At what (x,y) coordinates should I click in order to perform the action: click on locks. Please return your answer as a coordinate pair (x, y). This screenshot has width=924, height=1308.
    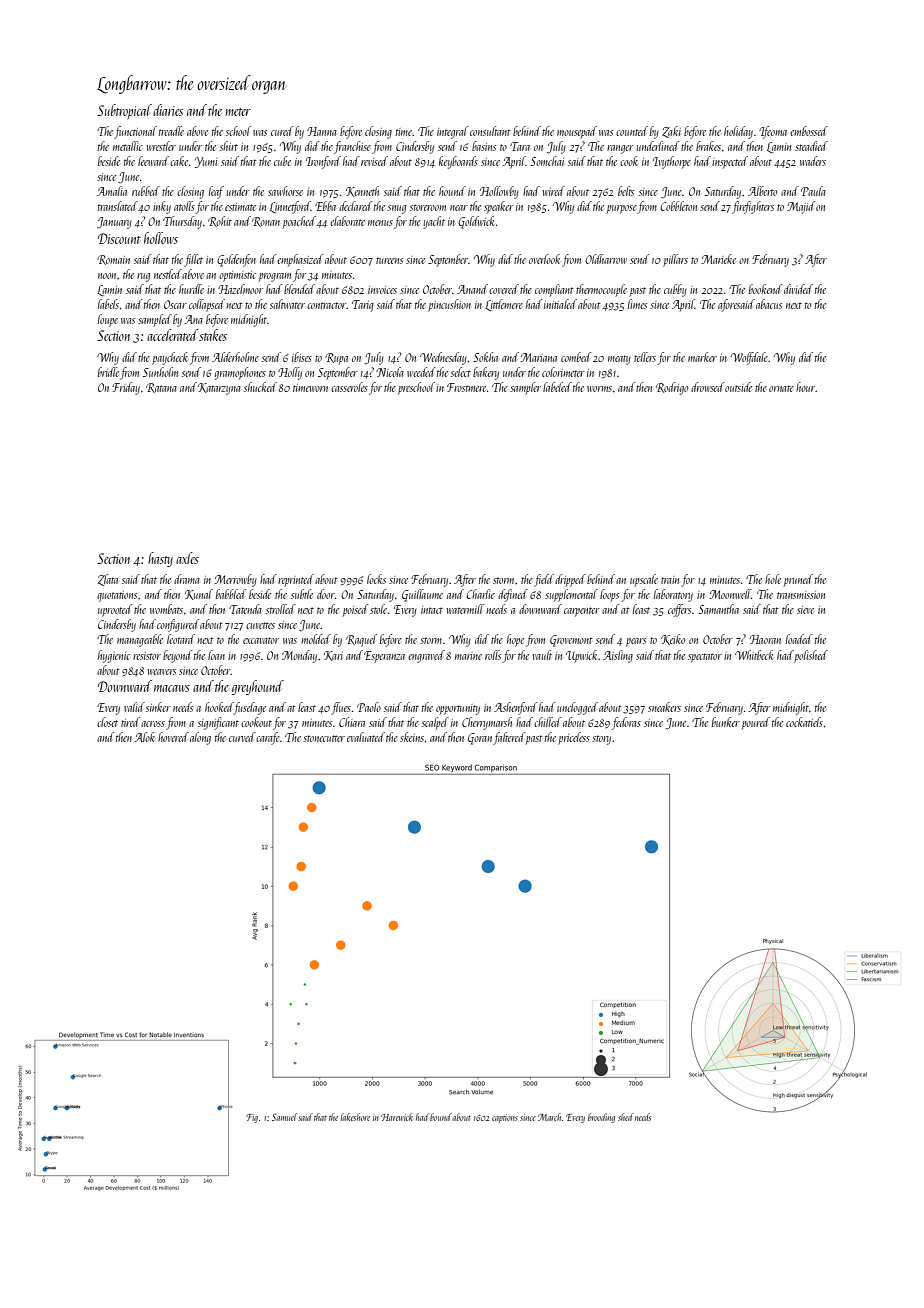
    Looking at the image, I should click on (376, 579).
